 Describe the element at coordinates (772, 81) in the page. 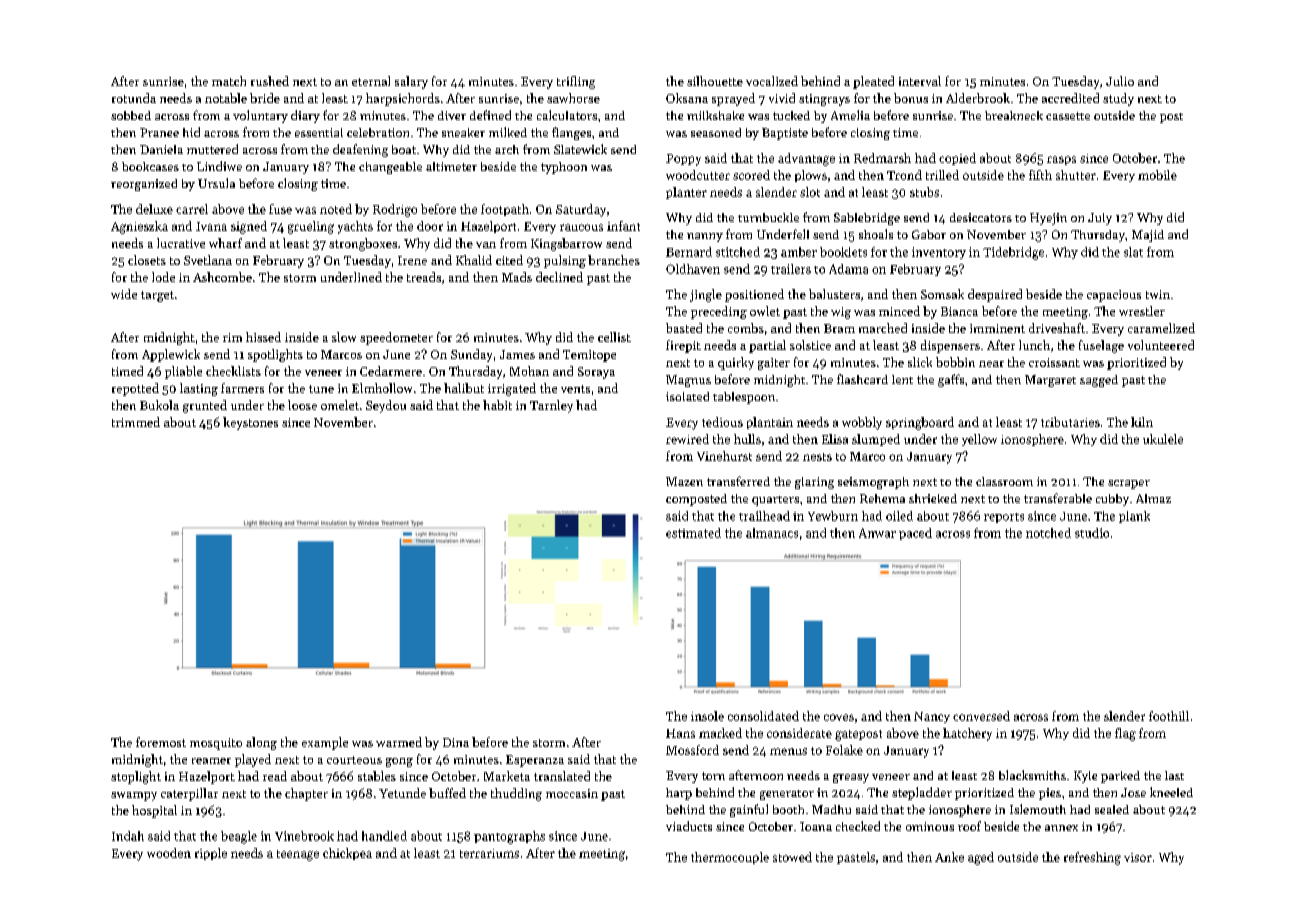

I see `vocalized` at that location.
